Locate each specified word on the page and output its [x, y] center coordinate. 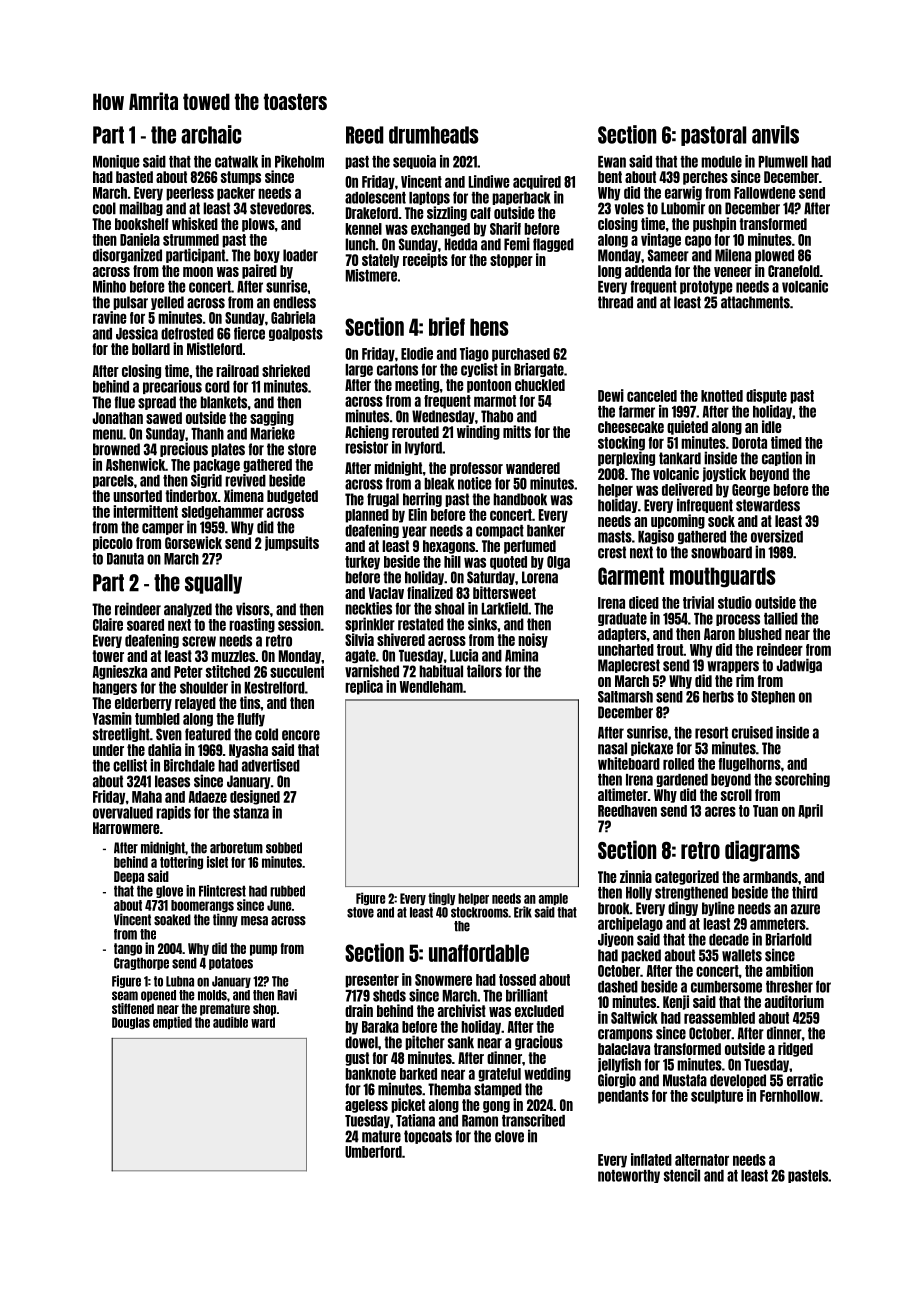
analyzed [188, 610]
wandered [533, 468]
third [805, 892]
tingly [442, 898]
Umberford [373, 1152]
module [721, 162]
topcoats [428, 1137]
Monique [116, 162]
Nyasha [248, 751]
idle [771, 426]
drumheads [434, 135]
